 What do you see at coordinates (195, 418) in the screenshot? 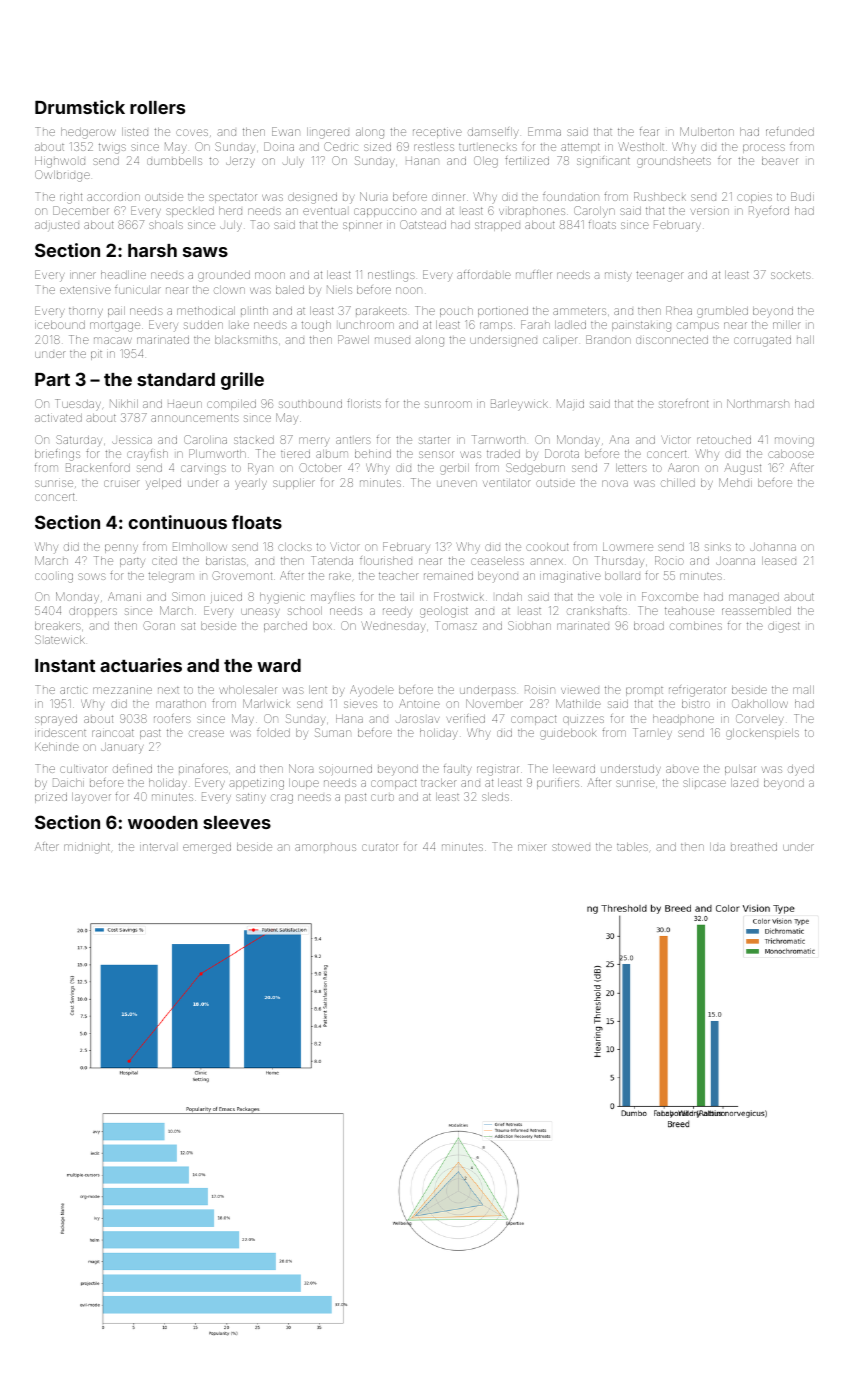
I see `announcements` at bounding box center [195, 418].
